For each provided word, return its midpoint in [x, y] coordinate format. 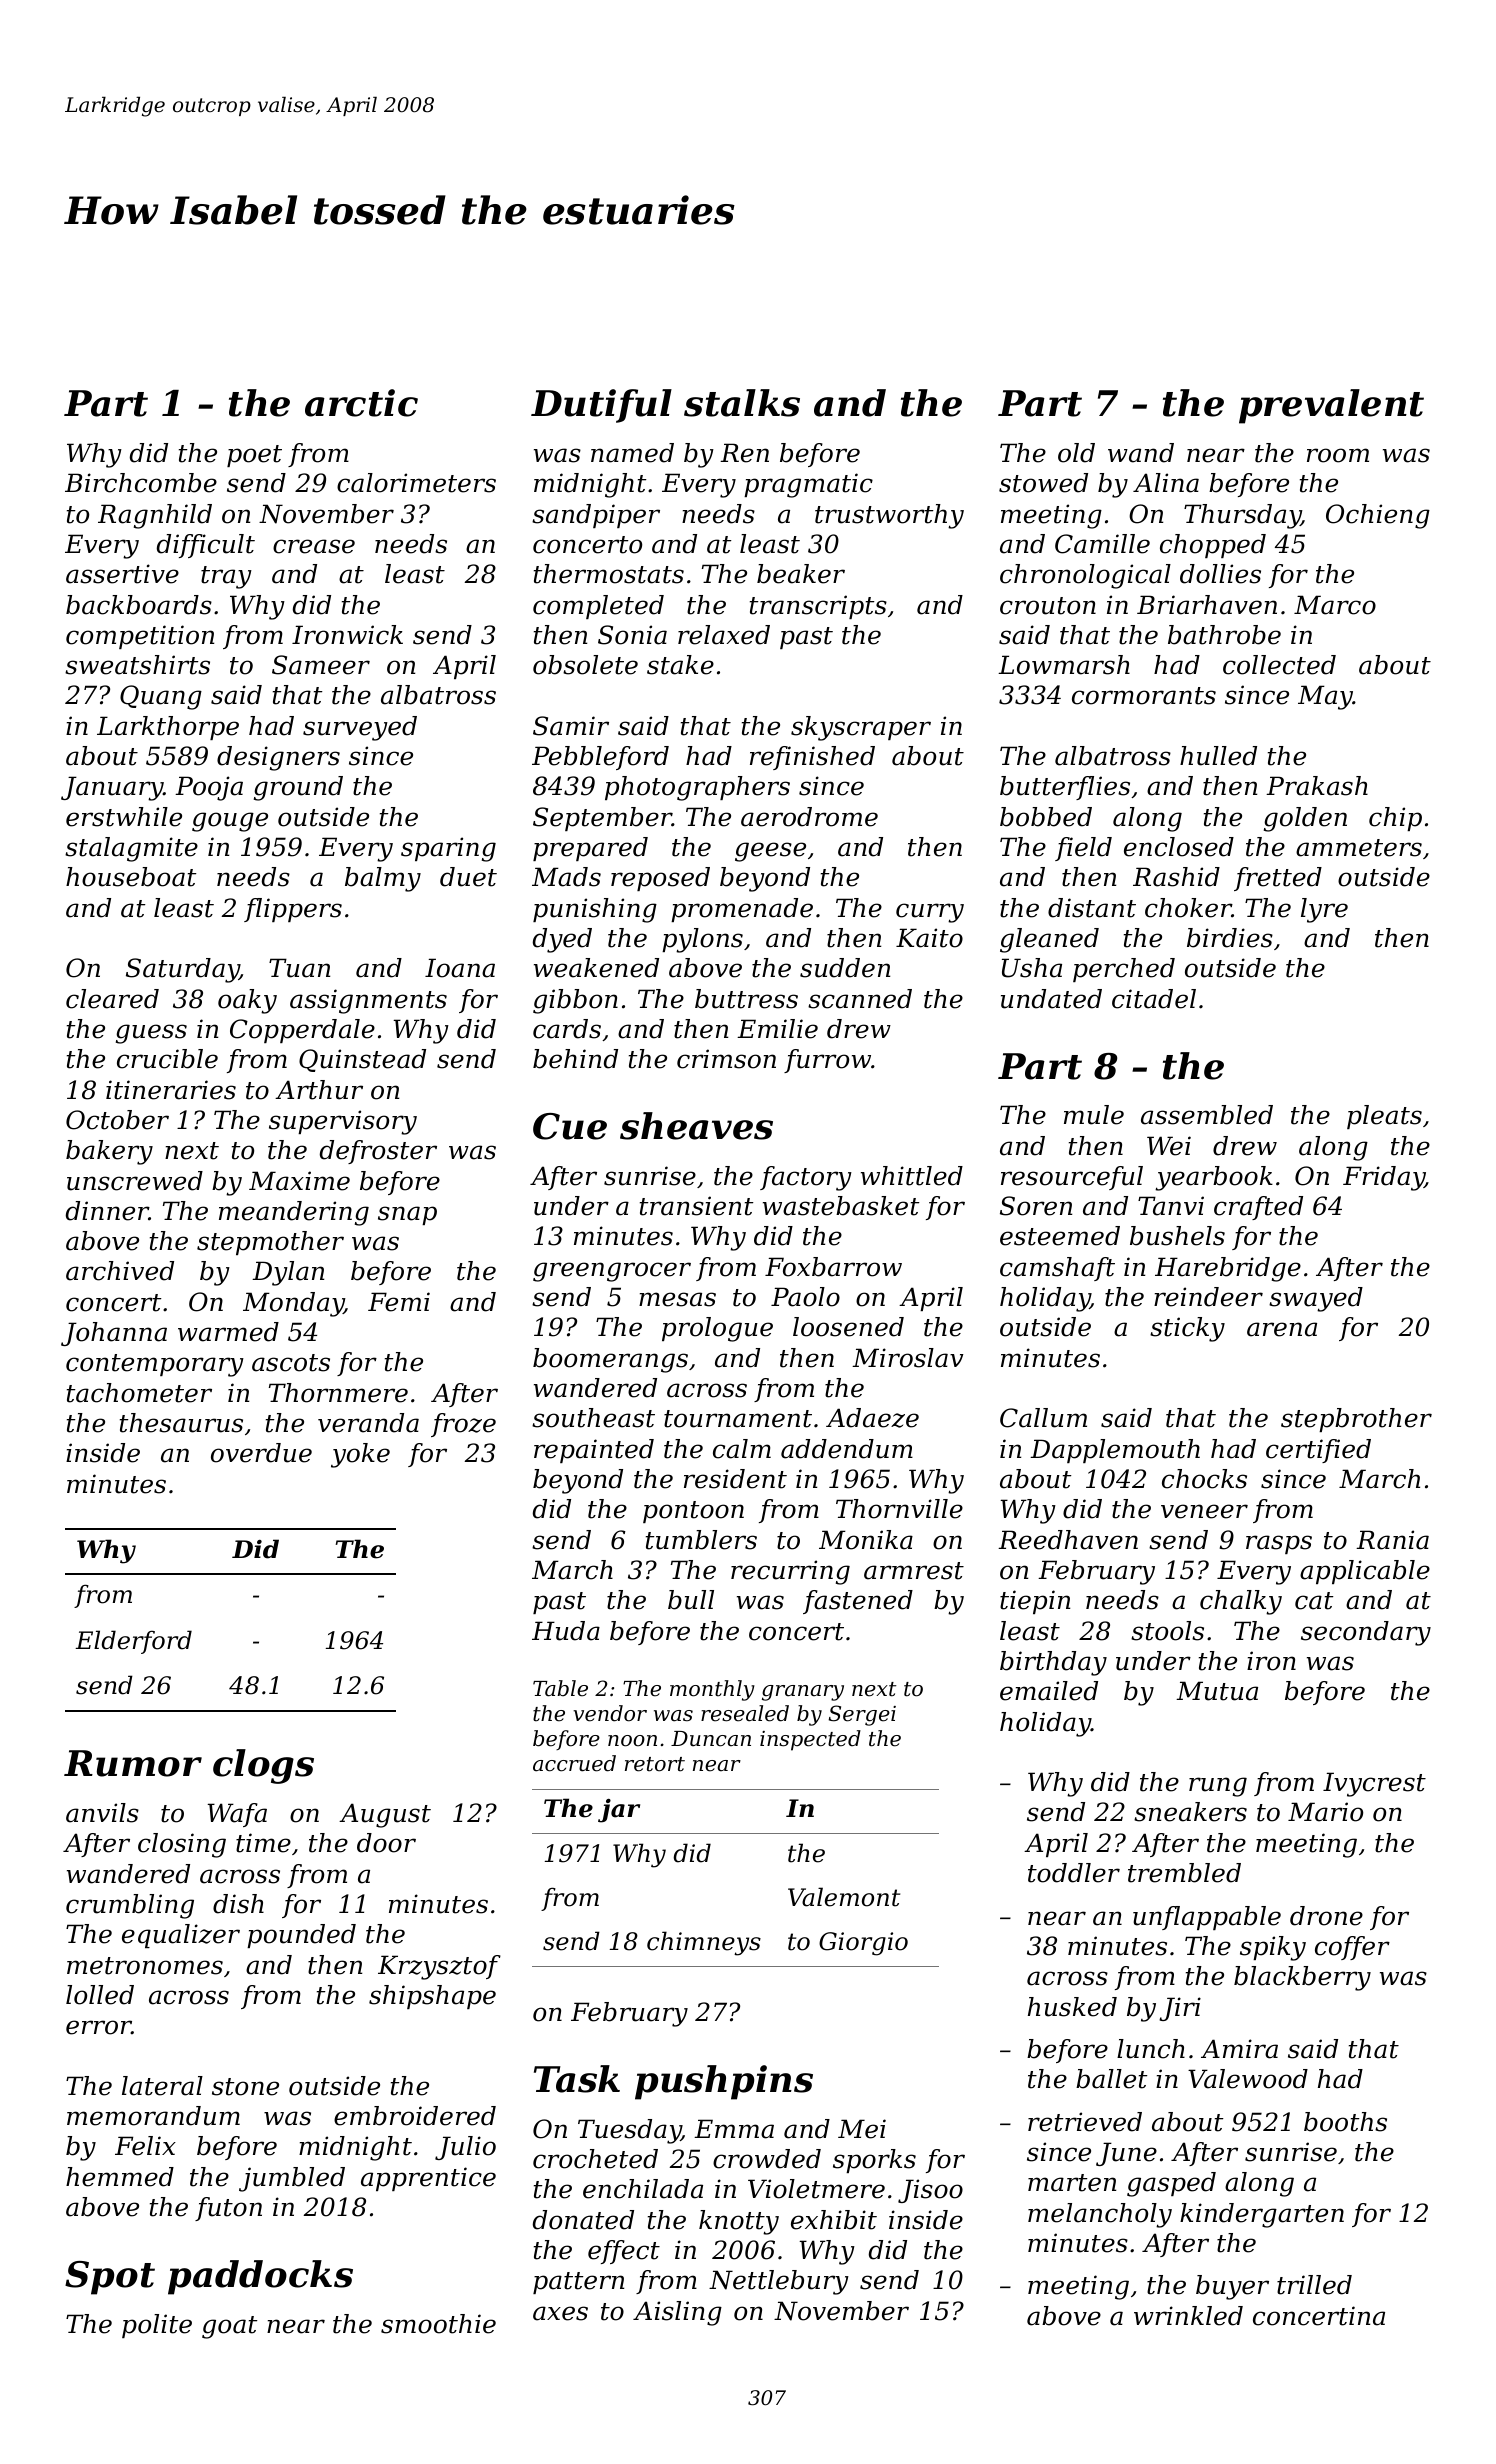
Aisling [677, 2313]
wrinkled [1188, 2316]
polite [157, 2326]
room [1338, 455]
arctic [361, 403]
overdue [261, 1453]
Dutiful [601, 406]
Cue [570, 1126]
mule [1094, 1115]
